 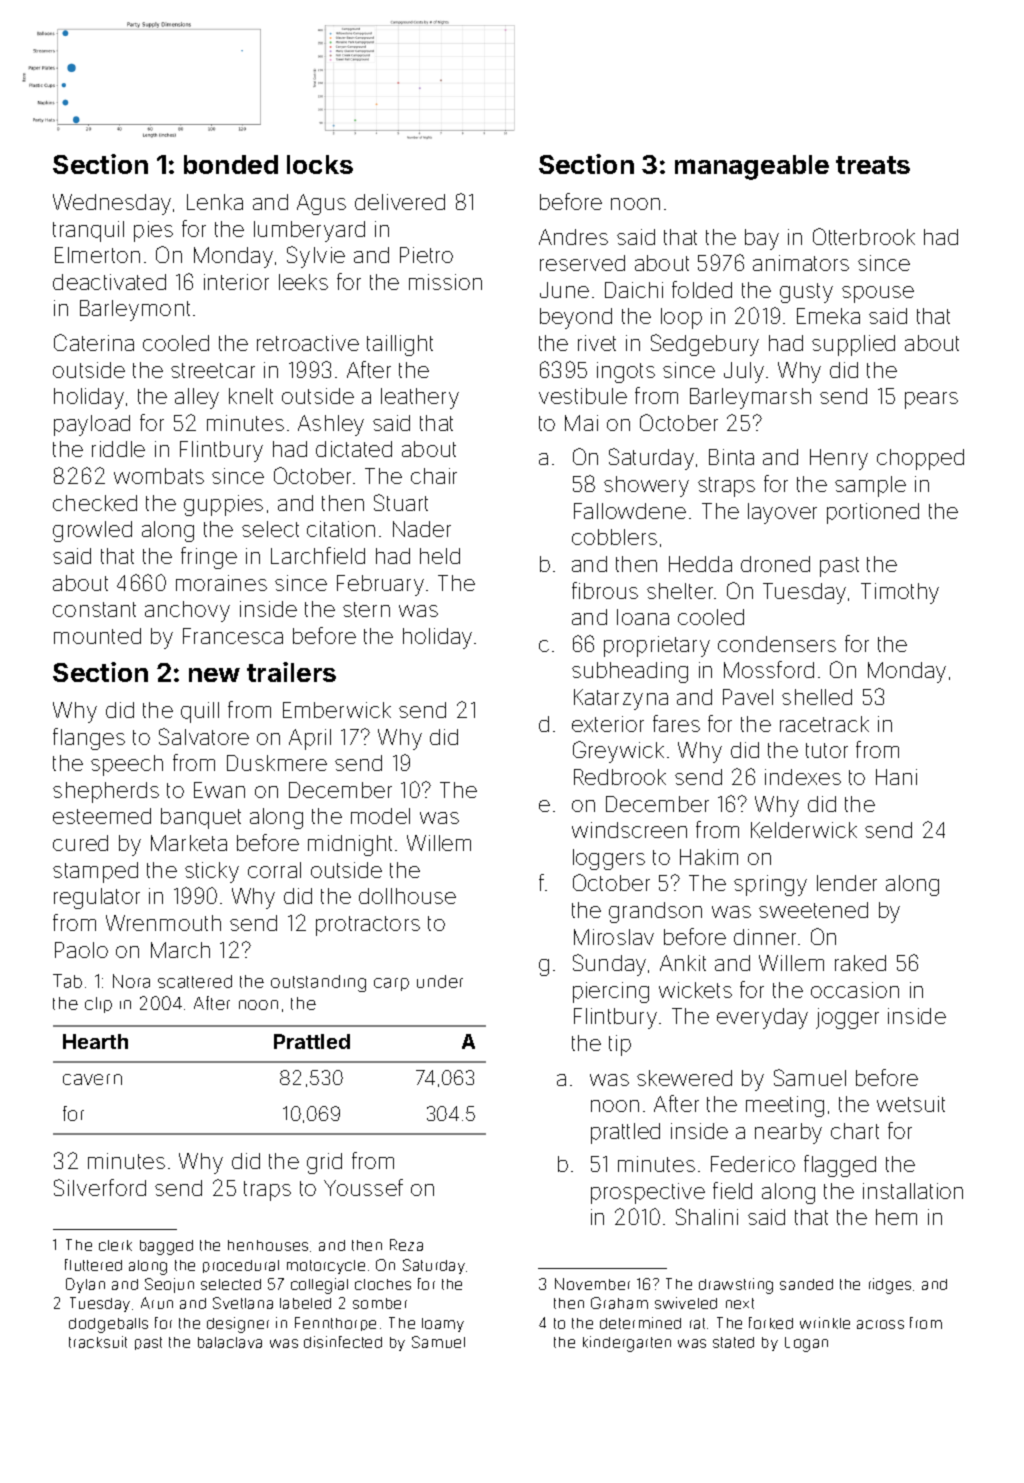 What do you see at coordinates (573, 237) in the page?
I see `Andres` at bounding box center [573, 237].
